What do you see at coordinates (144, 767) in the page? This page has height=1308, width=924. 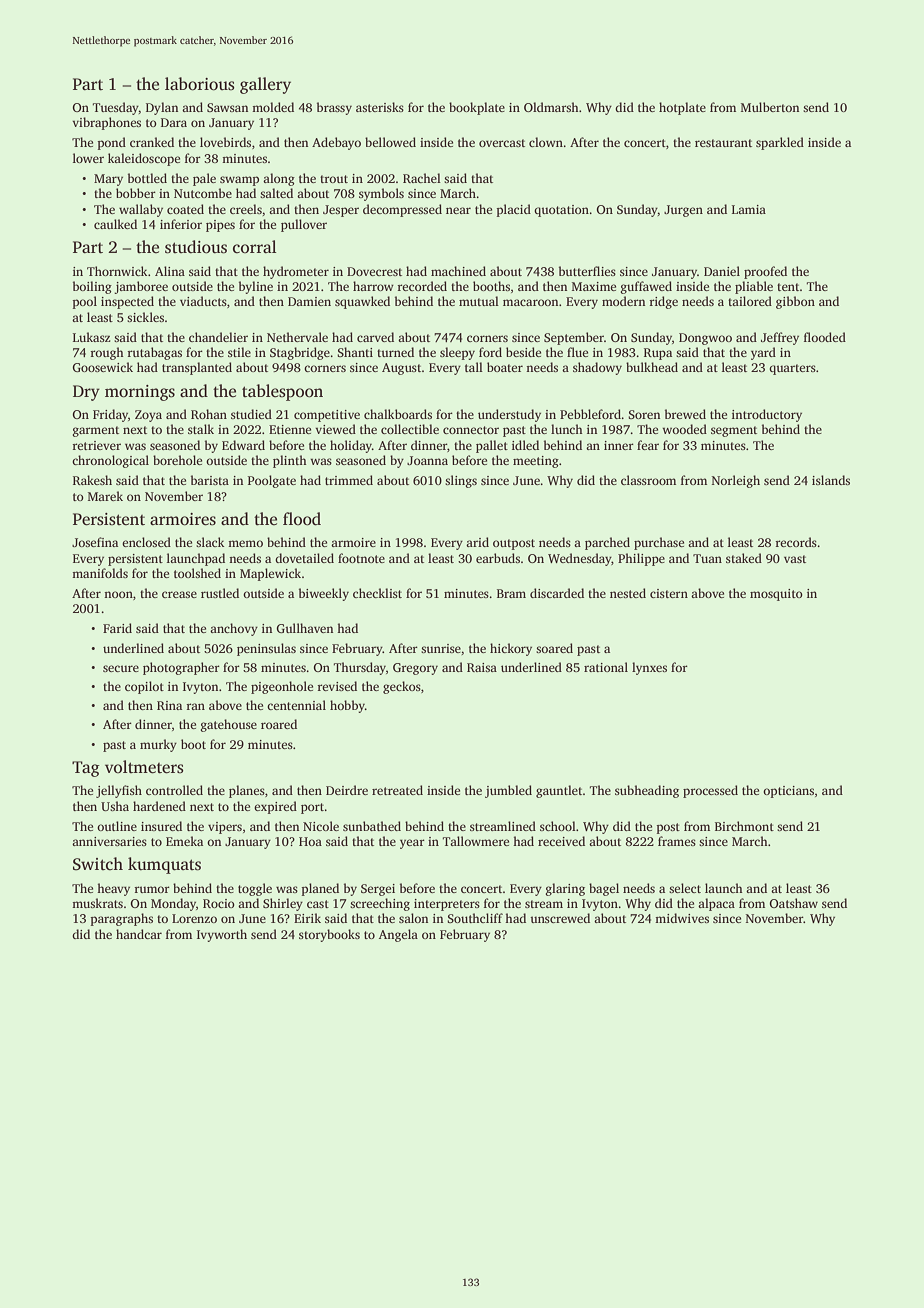 I see `voltmeters` at bounding box center [144, 767].
